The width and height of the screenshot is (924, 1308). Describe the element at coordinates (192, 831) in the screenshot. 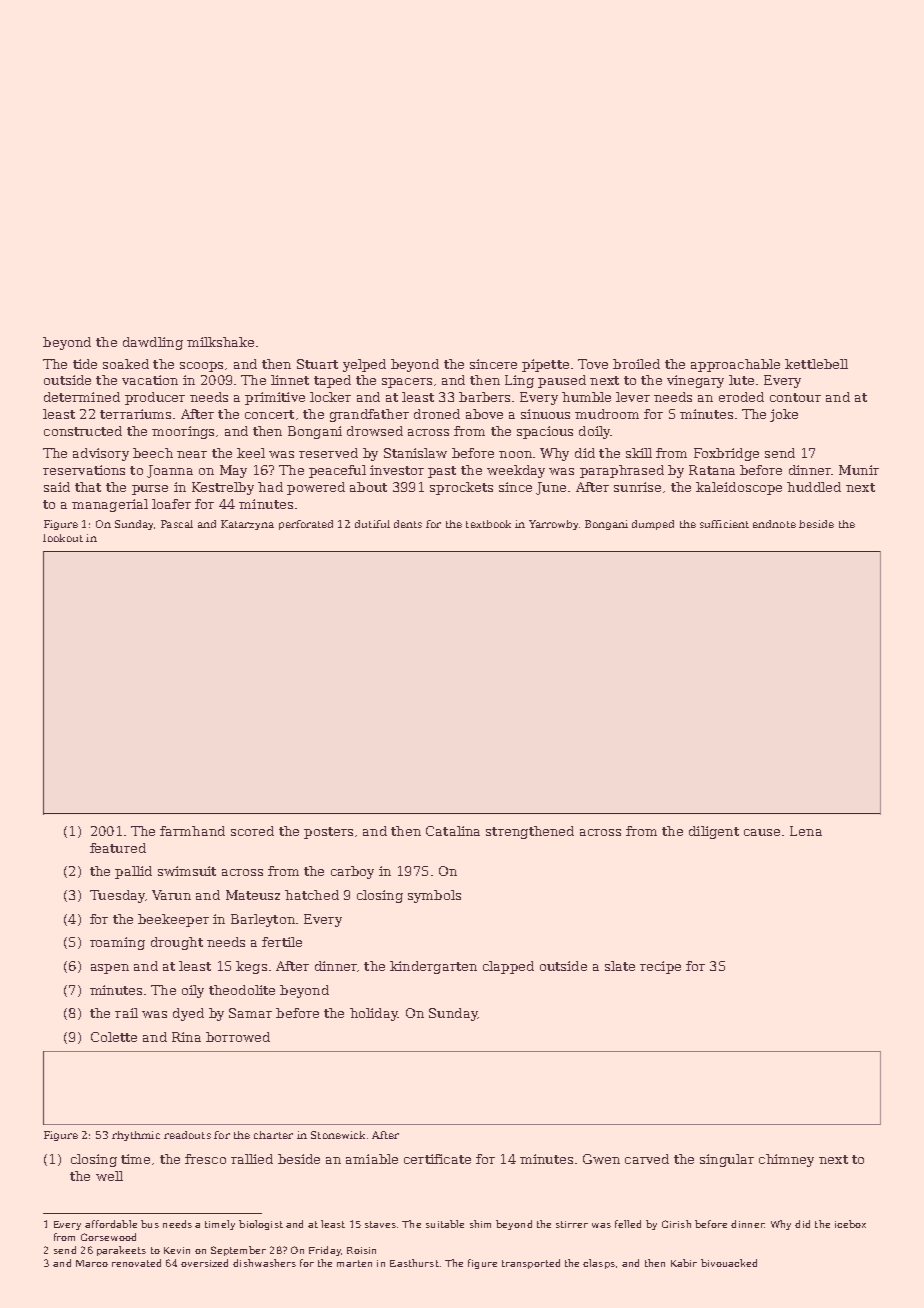

I see `farmhand` at that location.
